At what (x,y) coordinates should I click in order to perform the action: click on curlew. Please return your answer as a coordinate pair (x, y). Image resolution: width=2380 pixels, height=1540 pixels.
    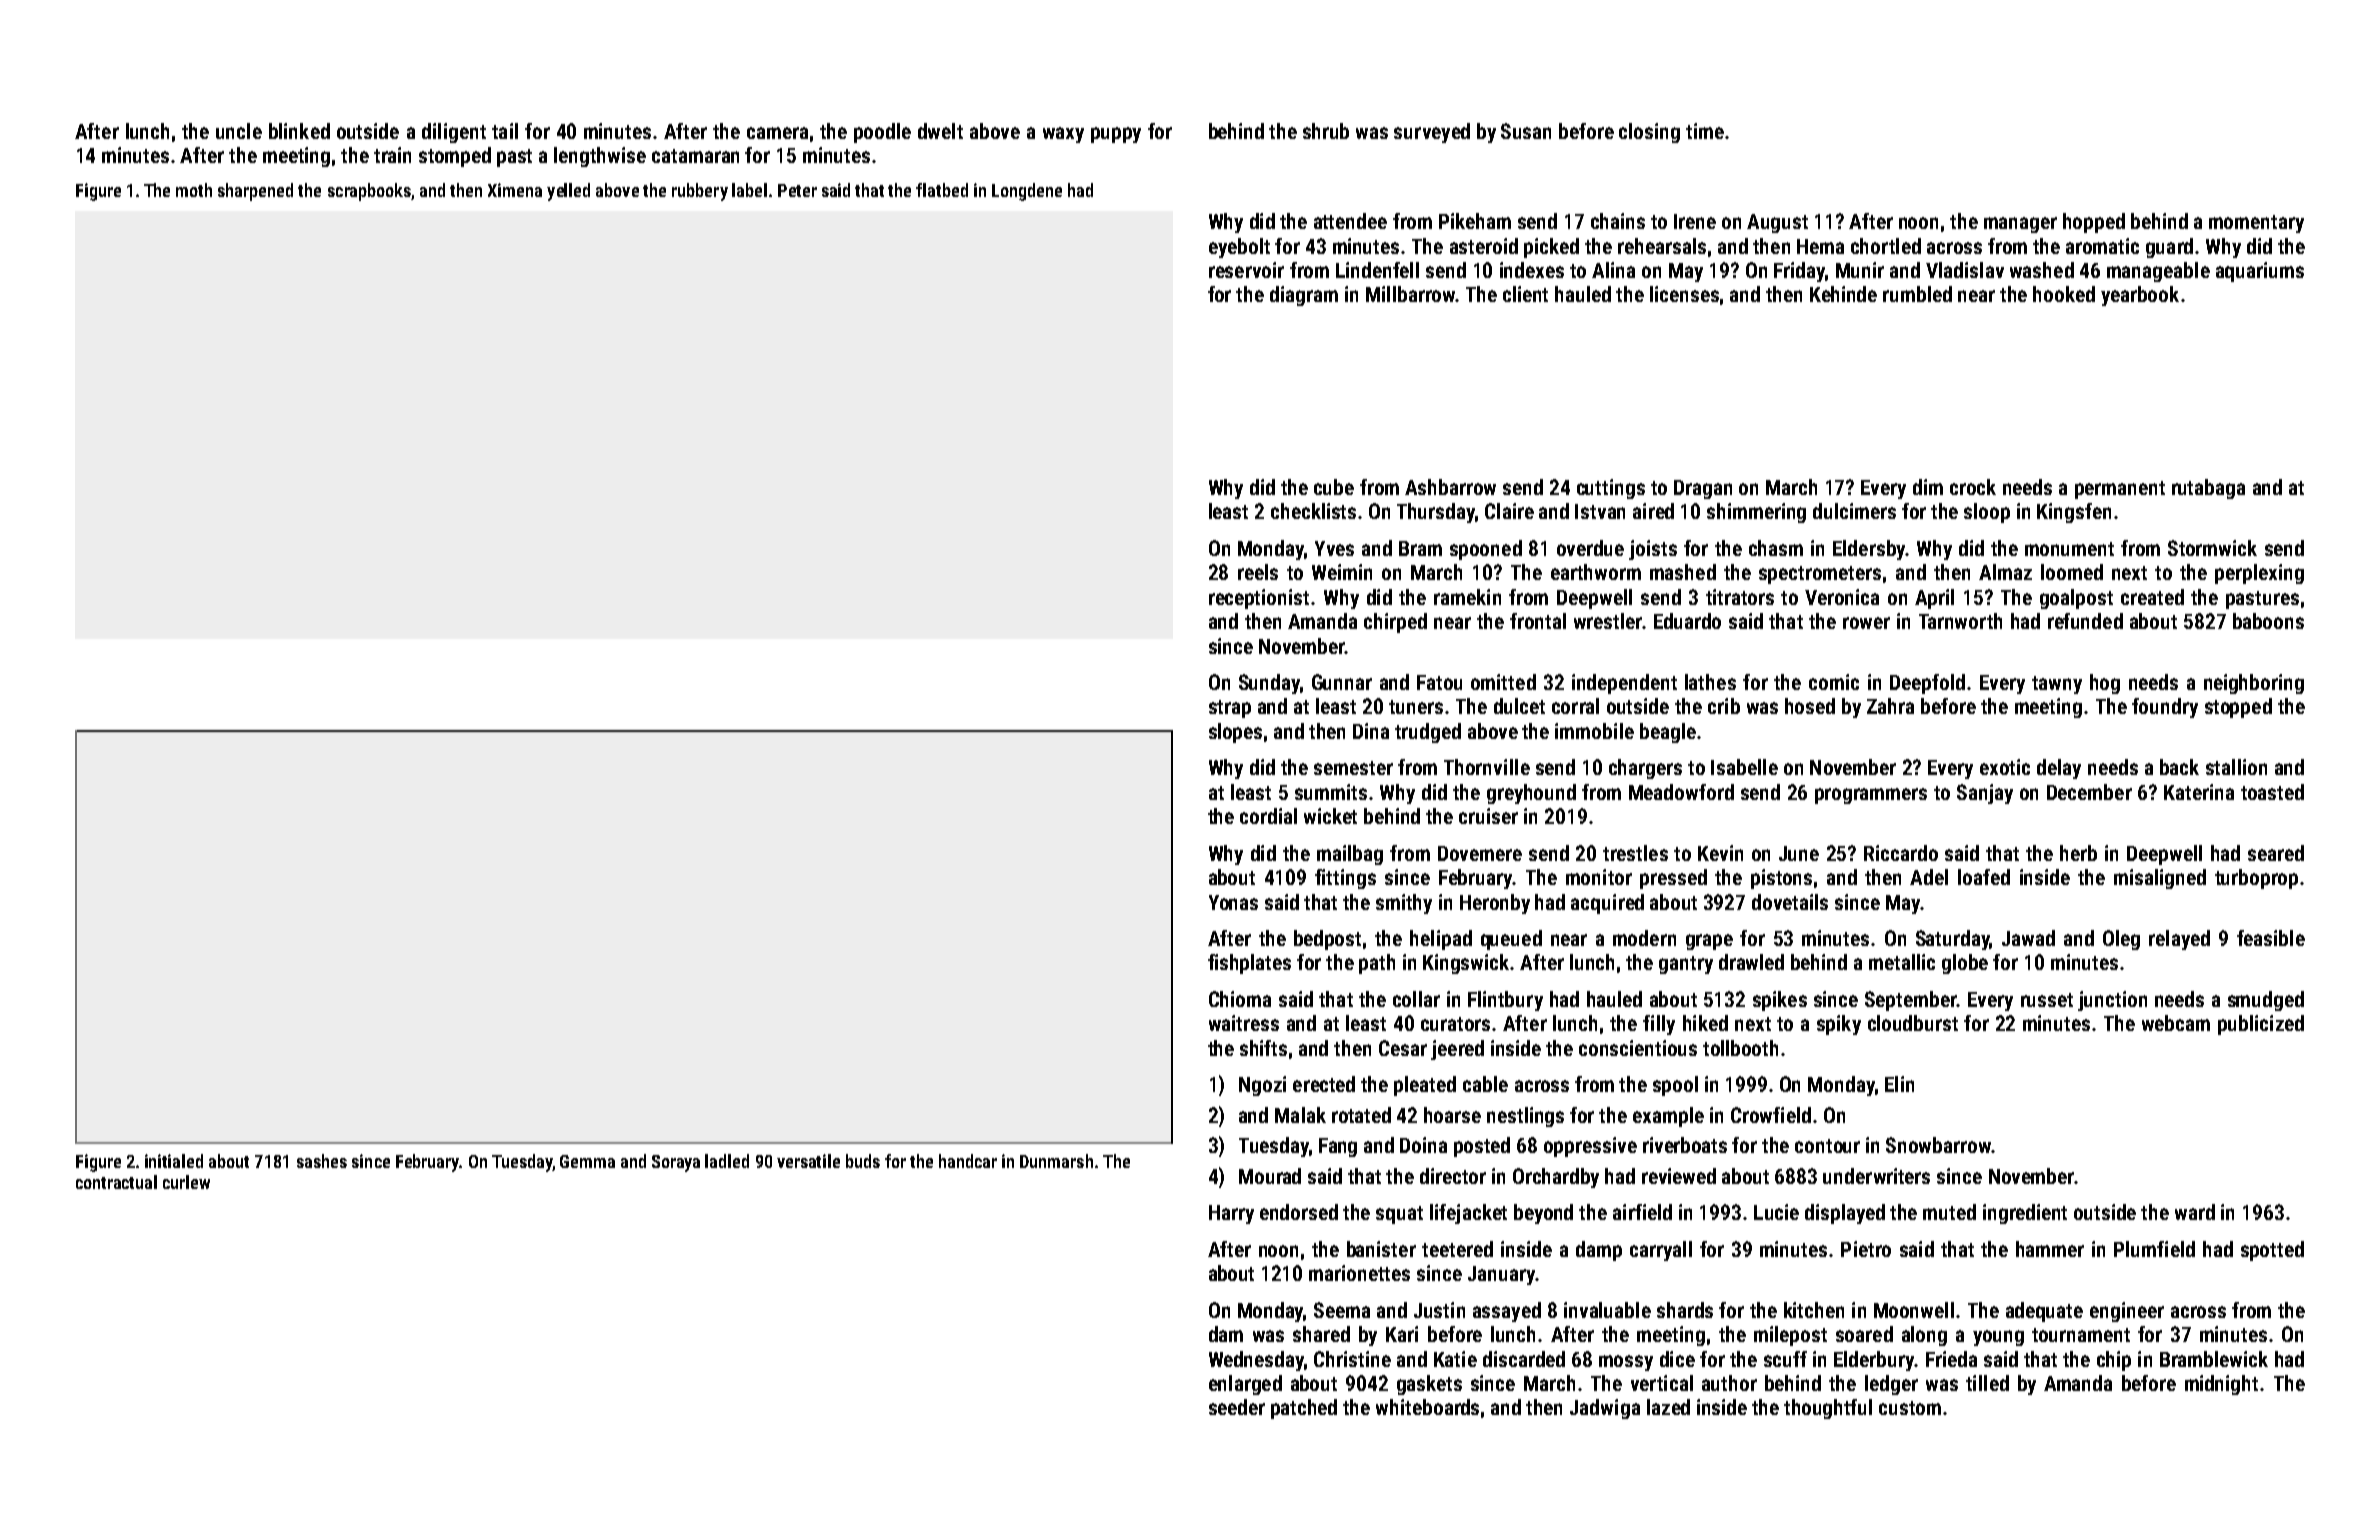
    Looking at the image, I should click on (186, 1182).
